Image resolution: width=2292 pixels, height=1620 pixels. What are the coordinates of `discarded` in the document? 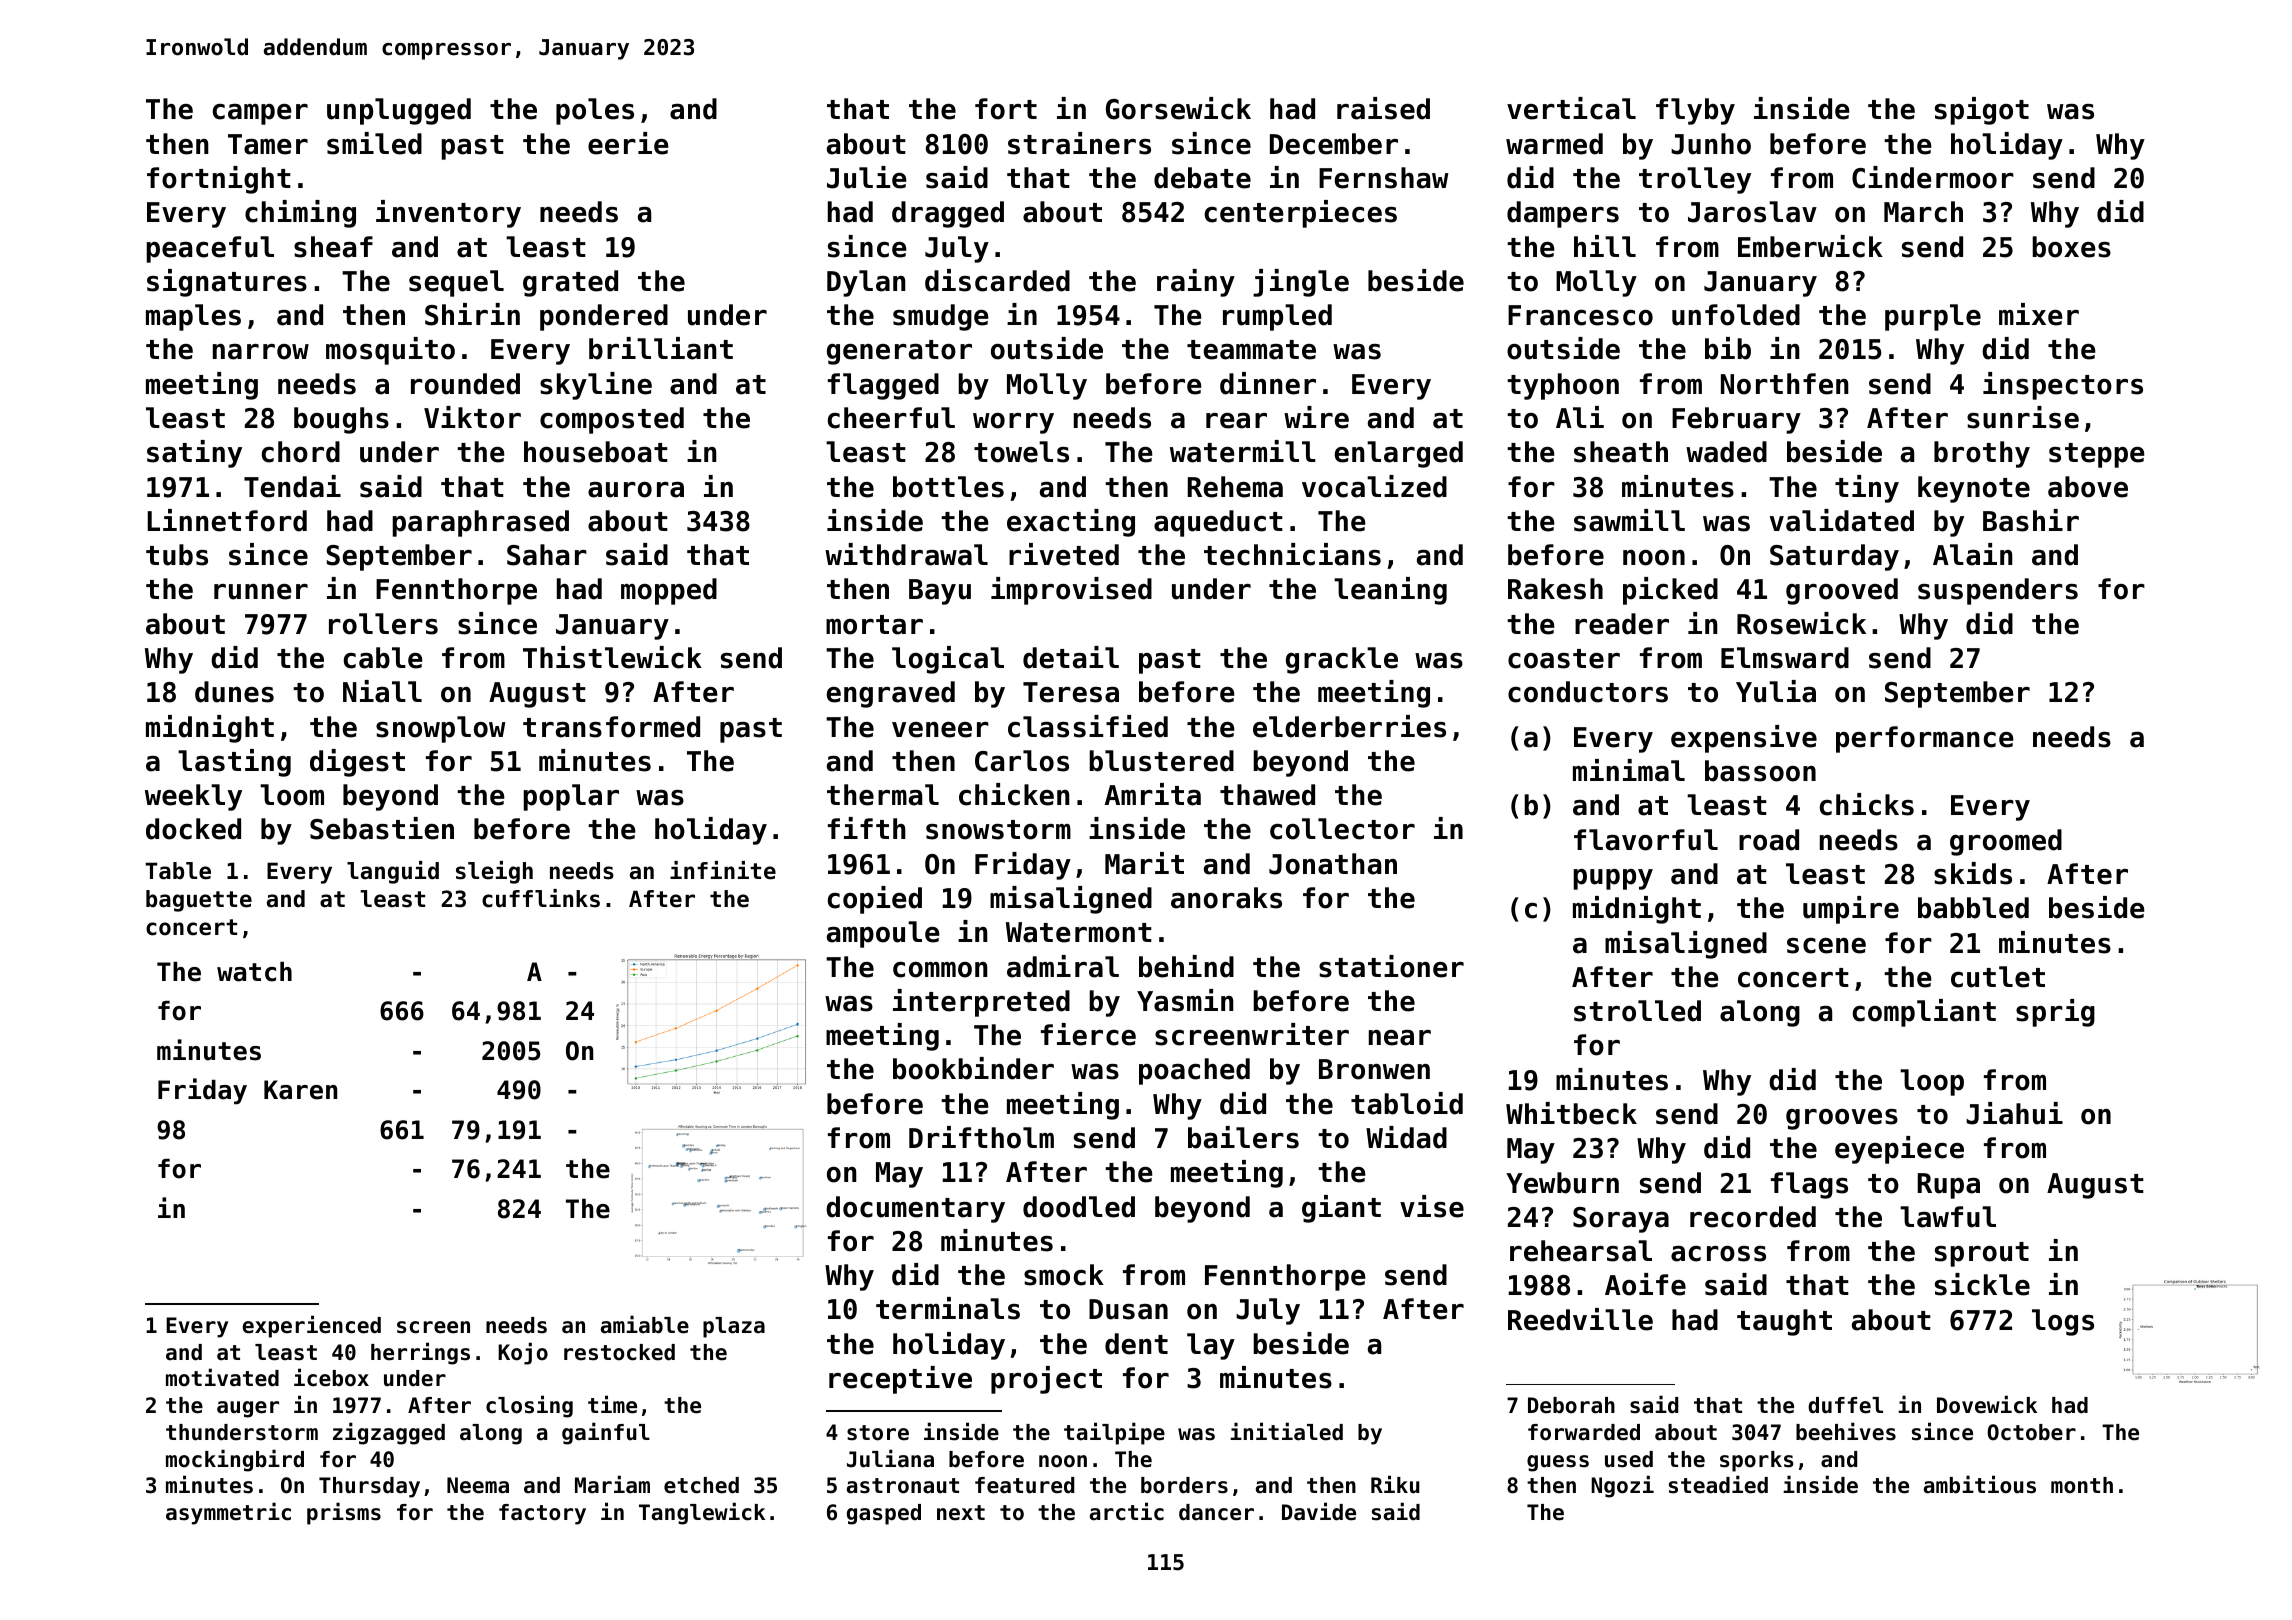 It's located at (997, 280).
